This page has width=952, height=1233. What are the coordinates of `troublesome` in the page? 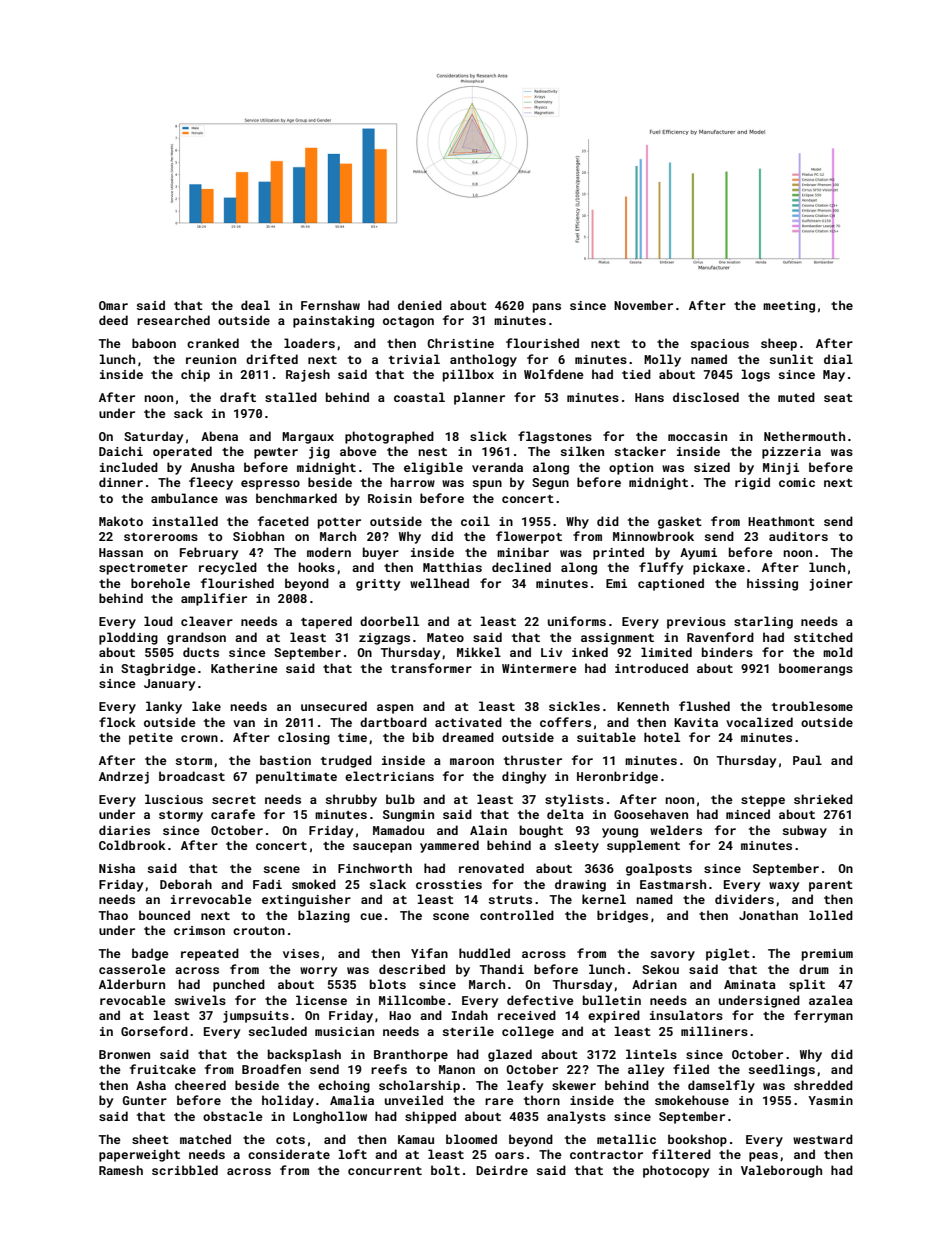 It's located at (812, 706).
